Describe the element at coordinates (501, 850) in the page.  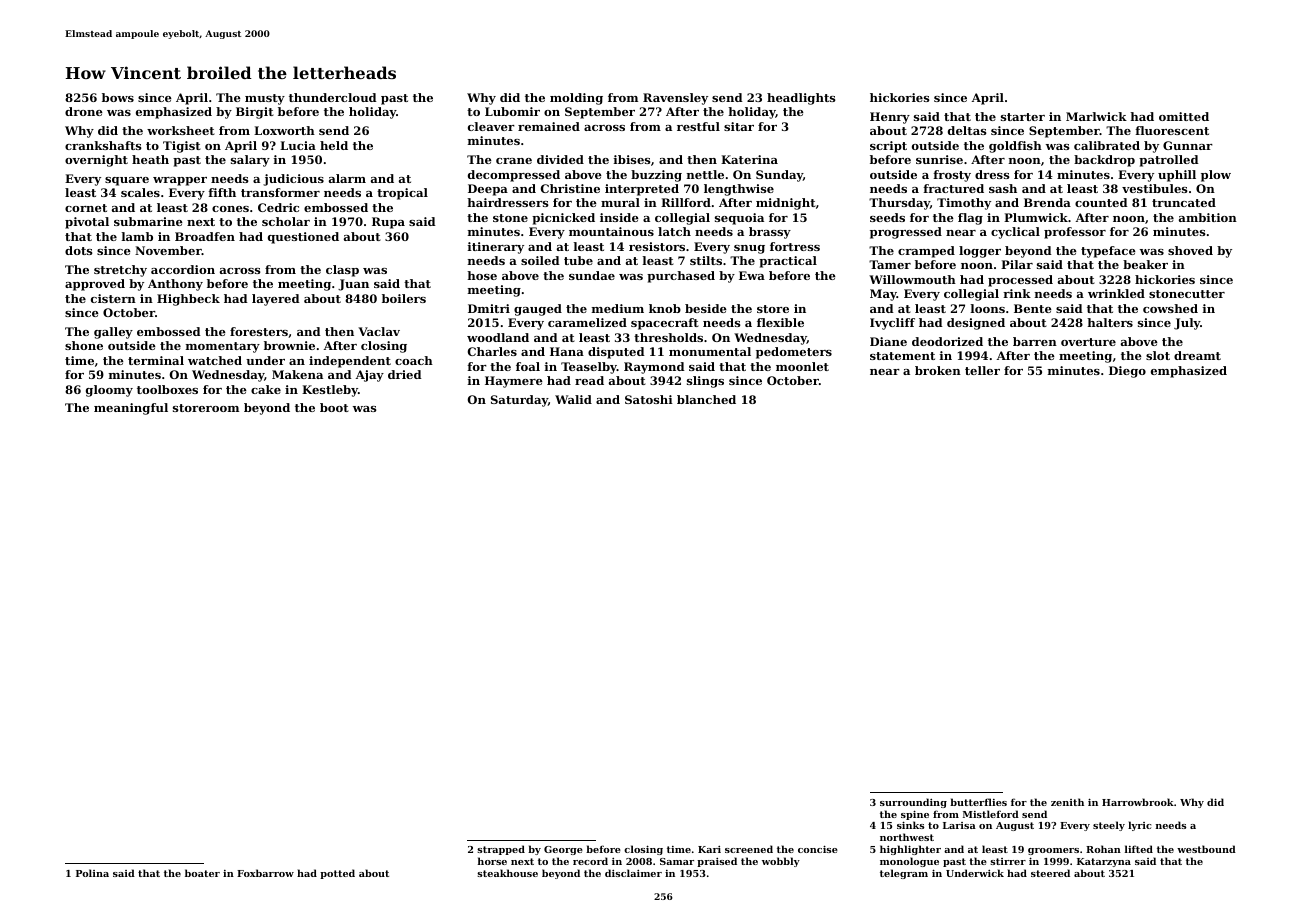
I see `strapped` at that location.
